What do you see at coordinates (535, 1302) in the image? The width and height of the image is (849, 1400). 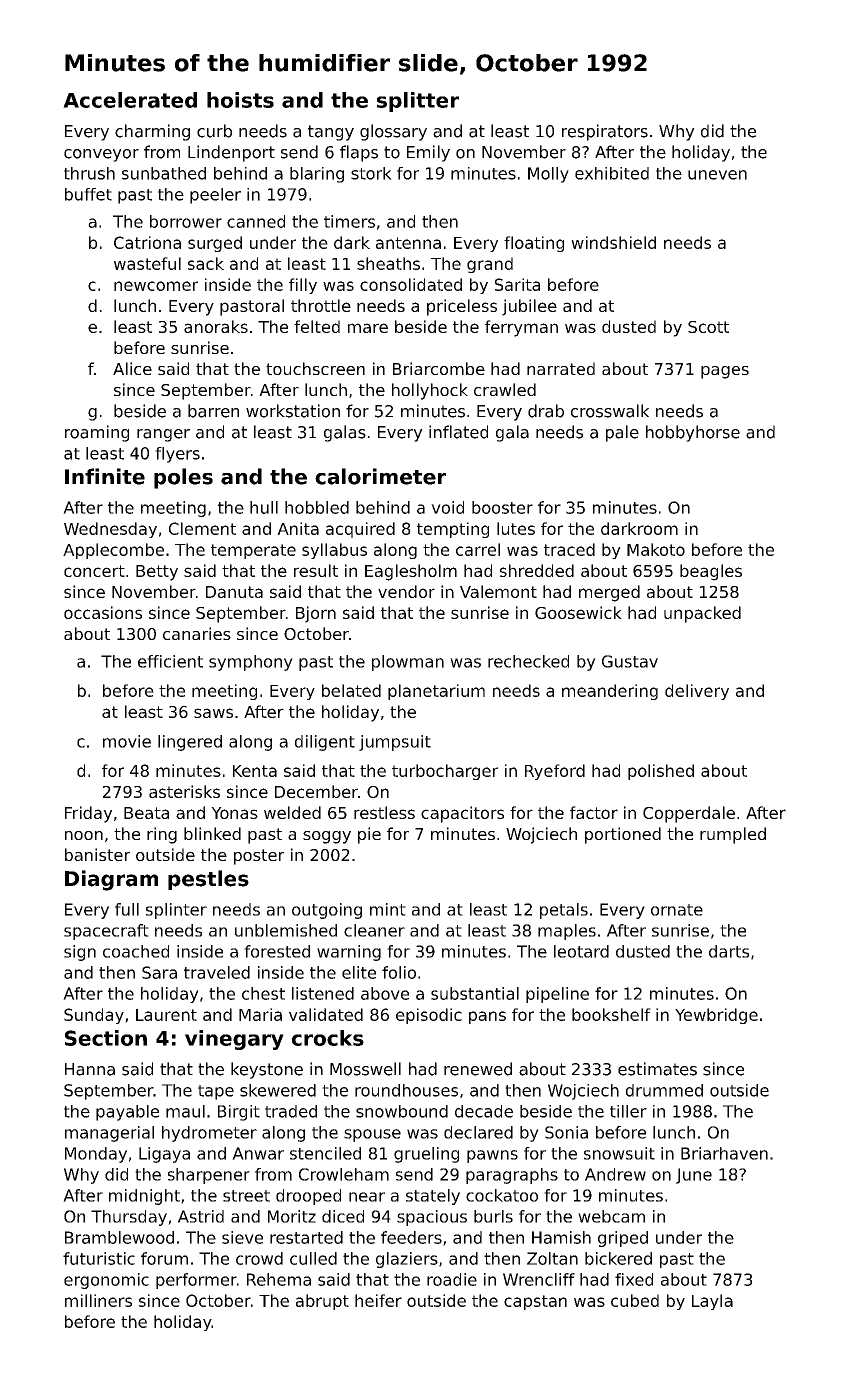 I see `capstan` at bounding box center [535, 1302].
